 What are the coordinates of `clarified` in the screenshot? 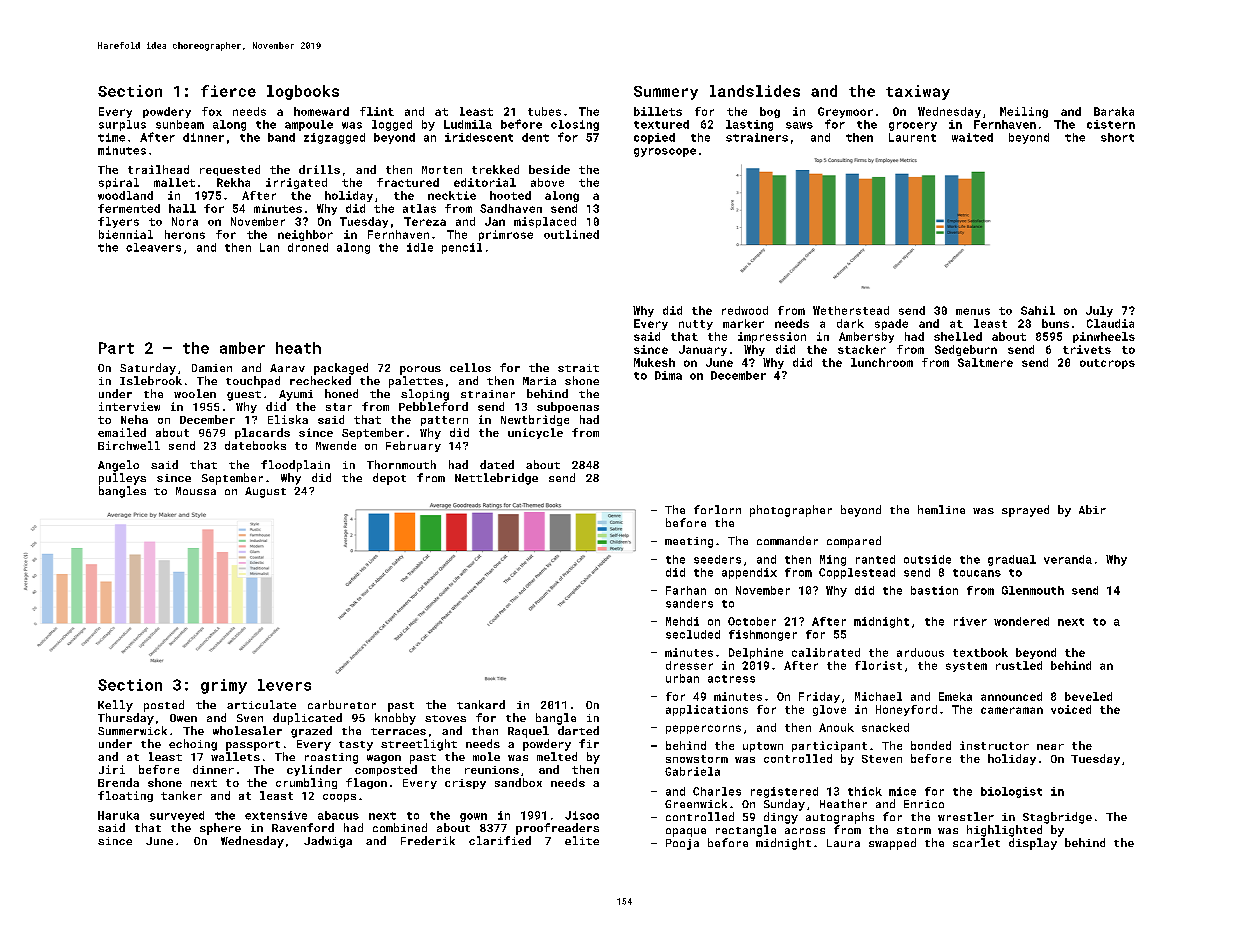 It's located at (500, 840).
